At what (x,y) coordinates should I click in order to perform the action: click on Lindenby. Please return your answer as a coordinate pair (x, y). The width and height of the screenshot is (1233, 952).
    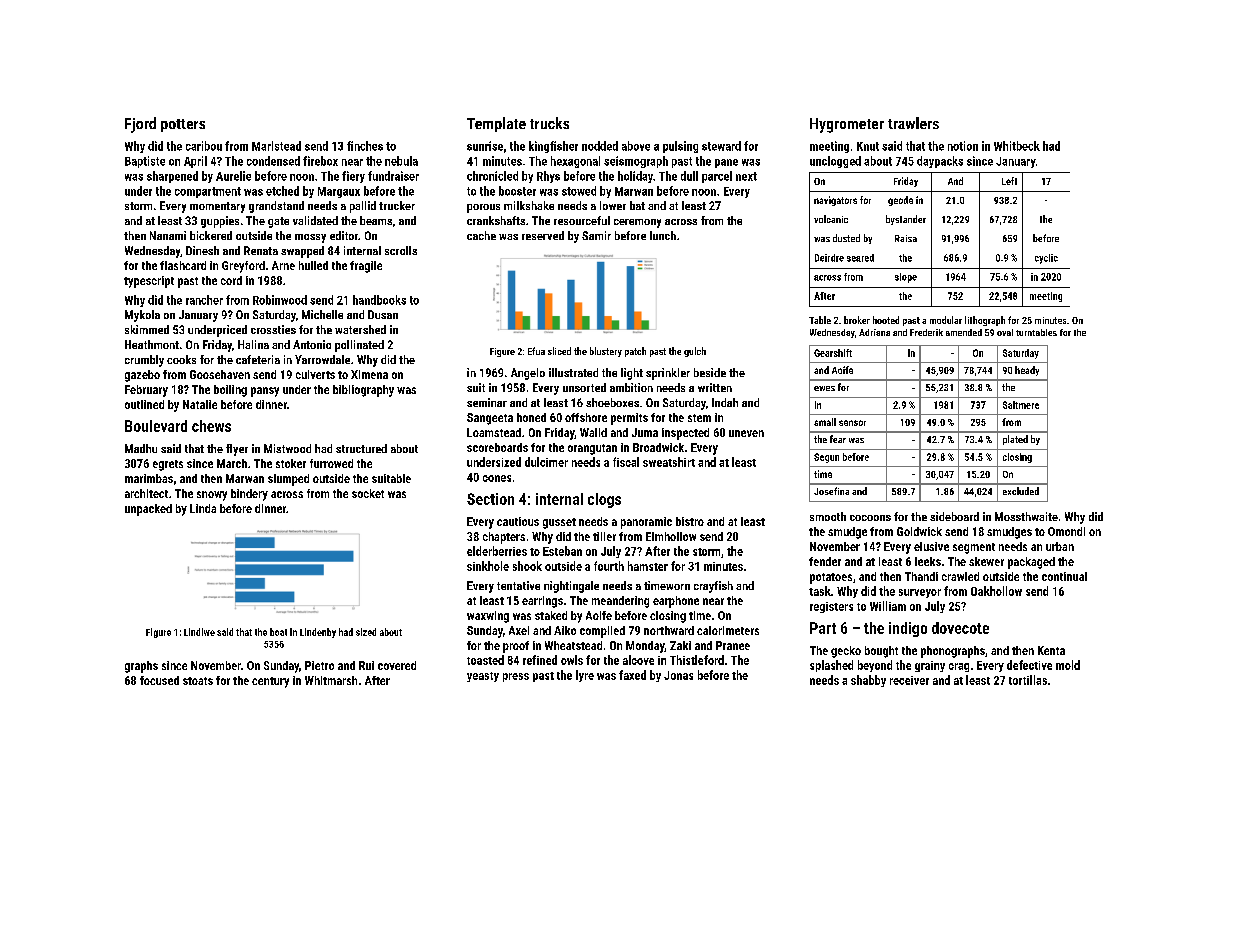
    Looking at the image, I should click on (318, 633).
